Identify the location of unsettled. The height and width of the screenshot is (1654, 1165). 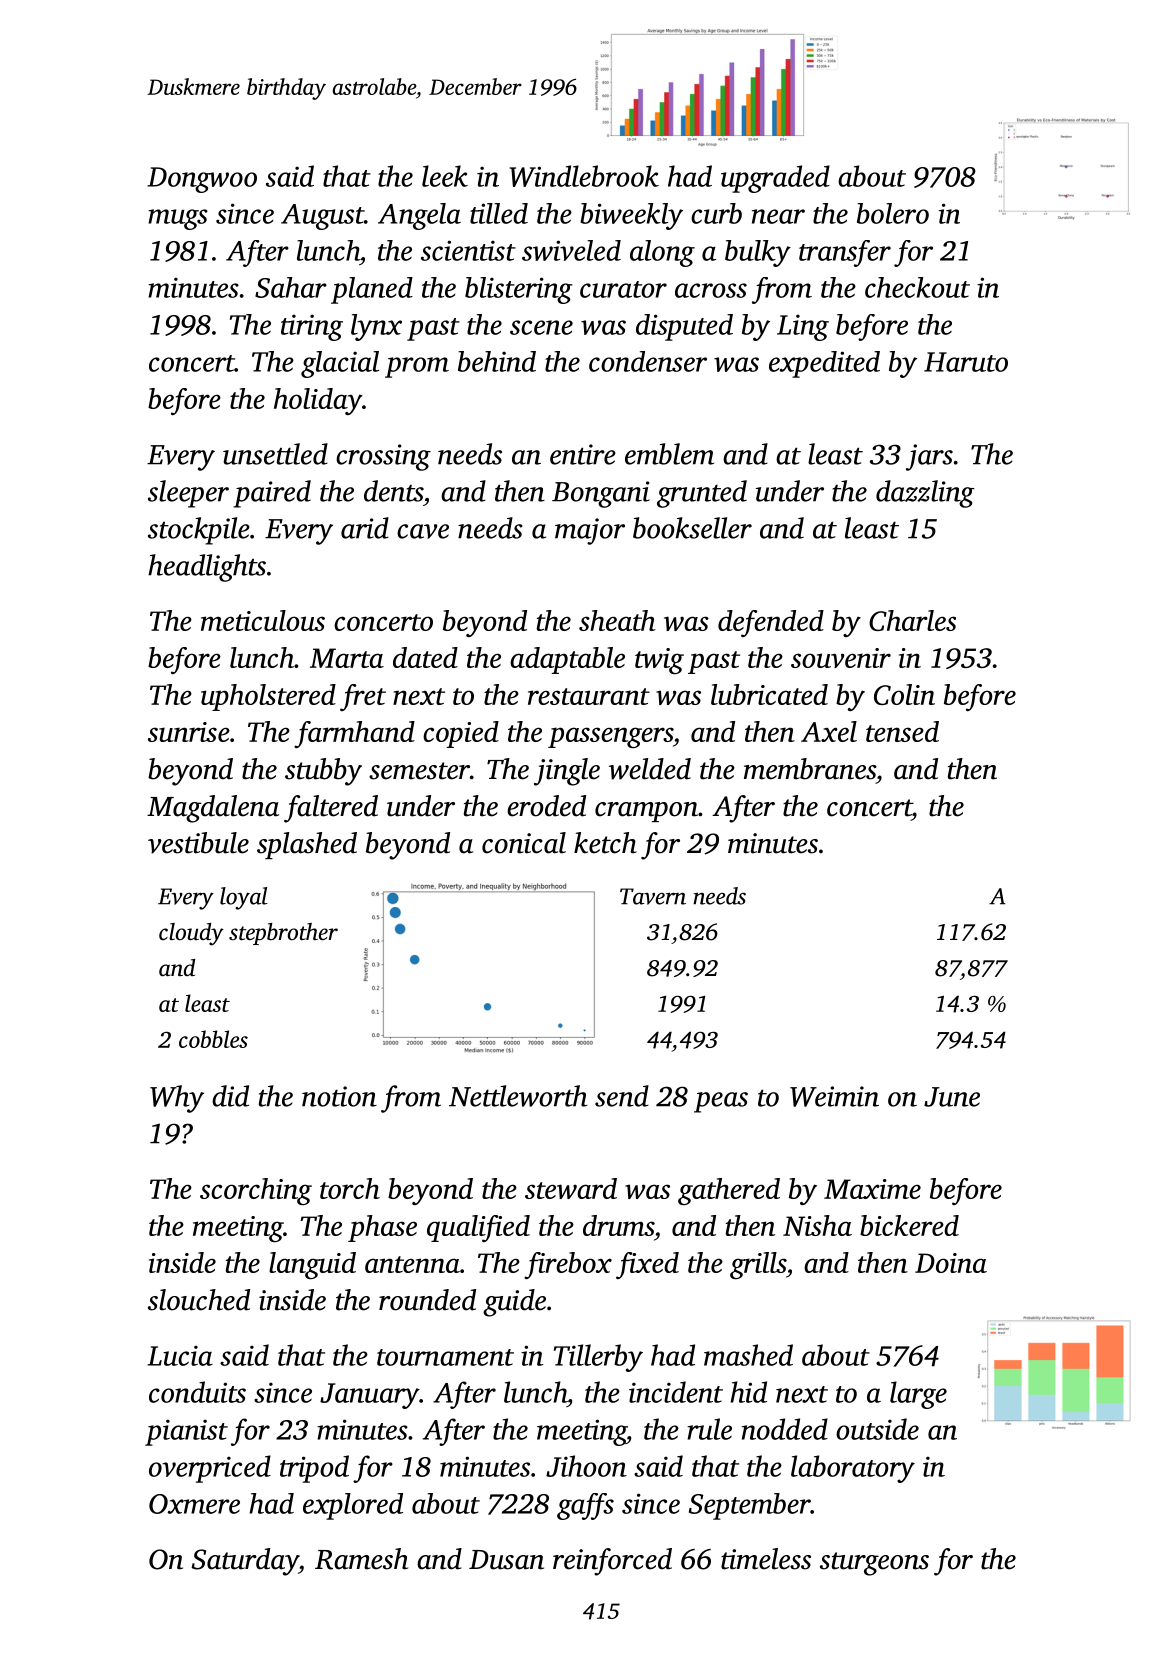
(275, 454).
